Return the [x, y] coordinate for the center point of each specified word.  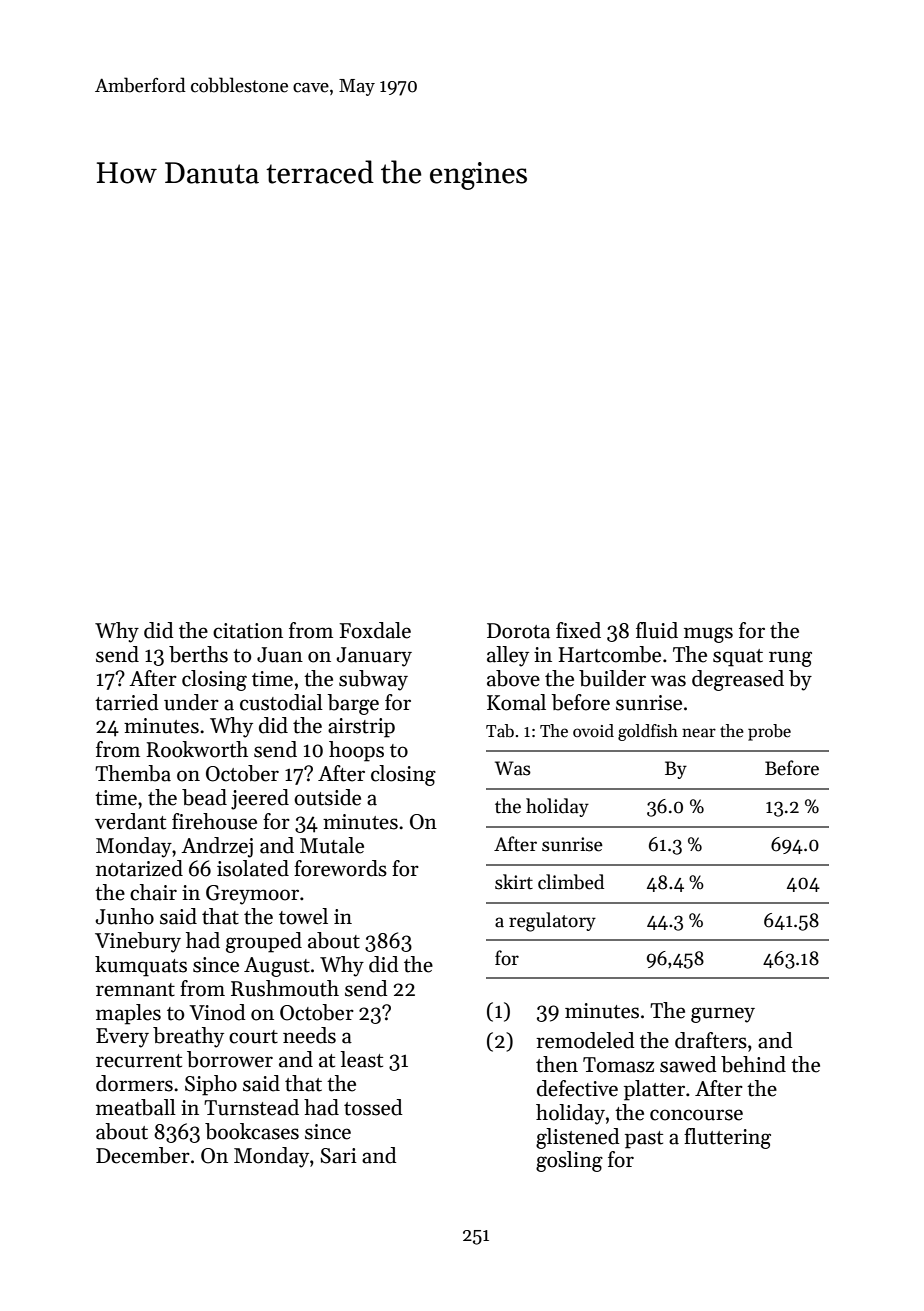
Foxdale [375, 630]
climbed [571, 882]
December [143, 1155]
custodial [281, 702]
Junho [124, 916]
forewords [340, 868]
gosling [569, 1161]
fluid [657, 630]
